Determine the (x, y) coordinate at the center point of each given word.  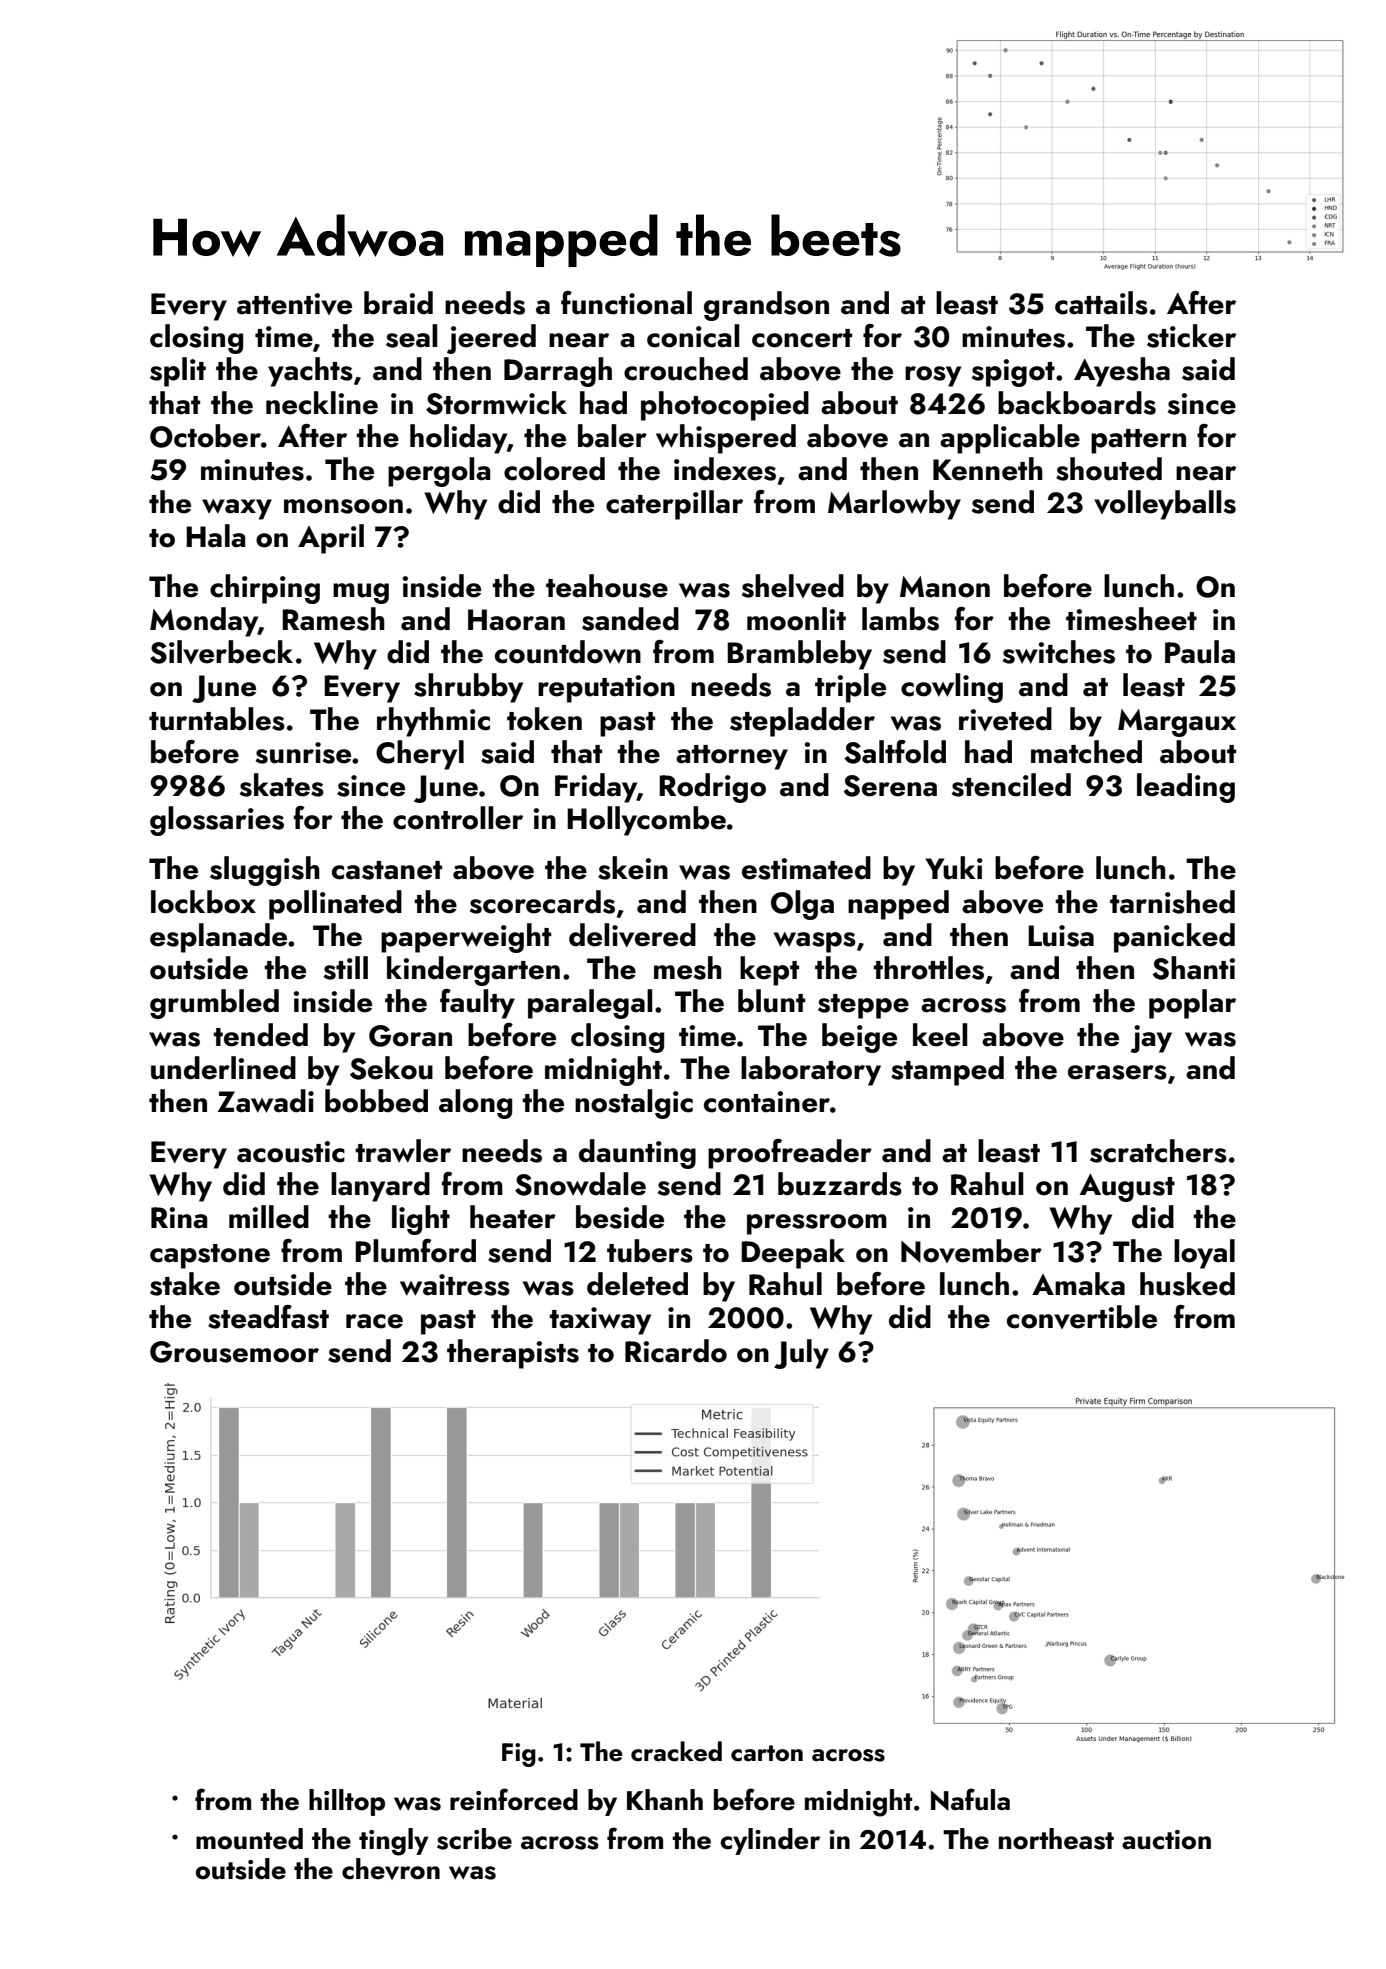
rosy (933, 376)
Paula (1200, 652)
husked (1187, 1284)
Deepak (793, 1254)
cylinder (770, 1841)
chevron (391, 1869)
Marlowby (894, 505)
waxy (237, 509)
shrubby (468, 688)
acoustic (291, 1152)
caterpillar (674, 505)
